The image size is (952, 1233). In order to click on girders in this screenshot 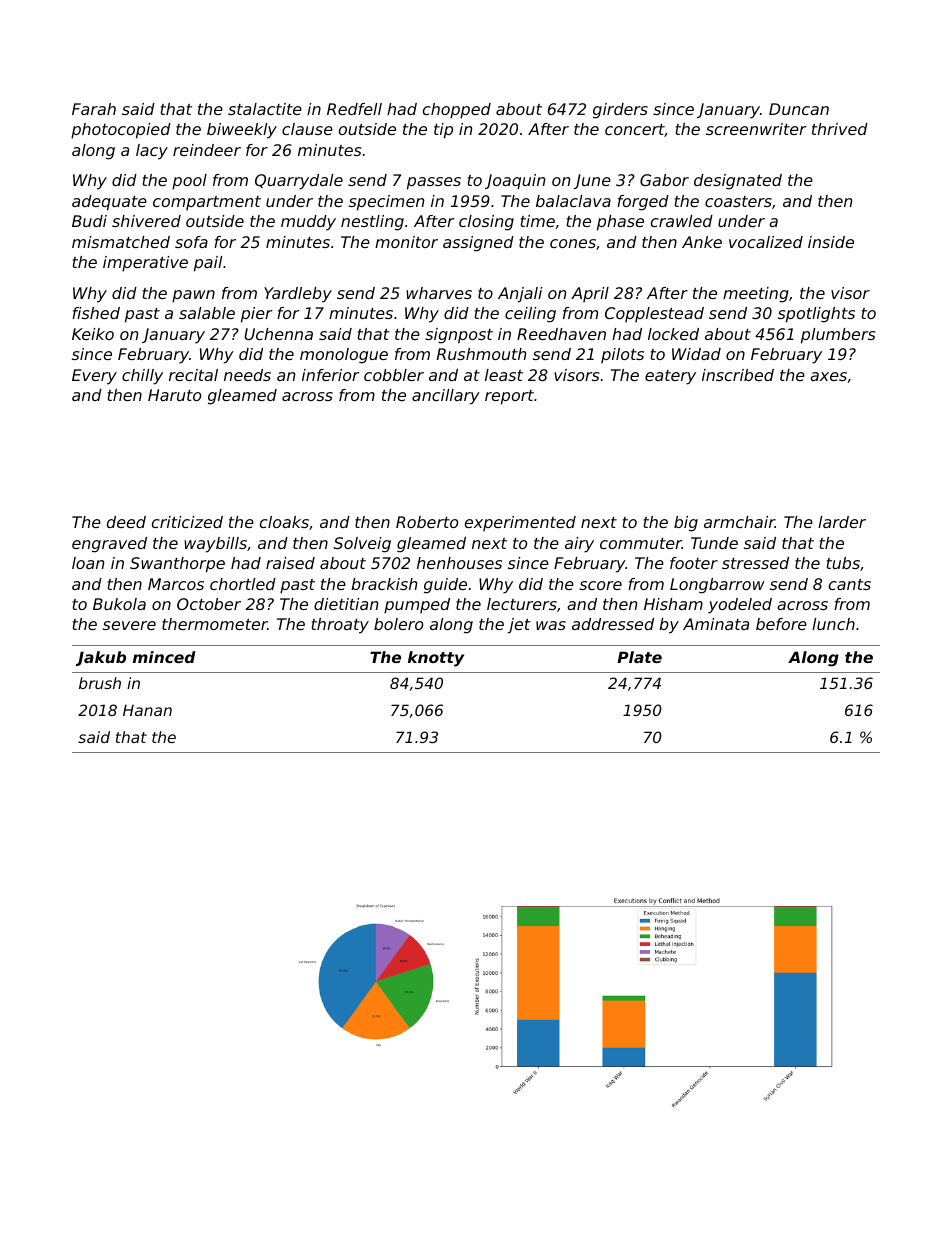, I will do `click(620, 111)`.
